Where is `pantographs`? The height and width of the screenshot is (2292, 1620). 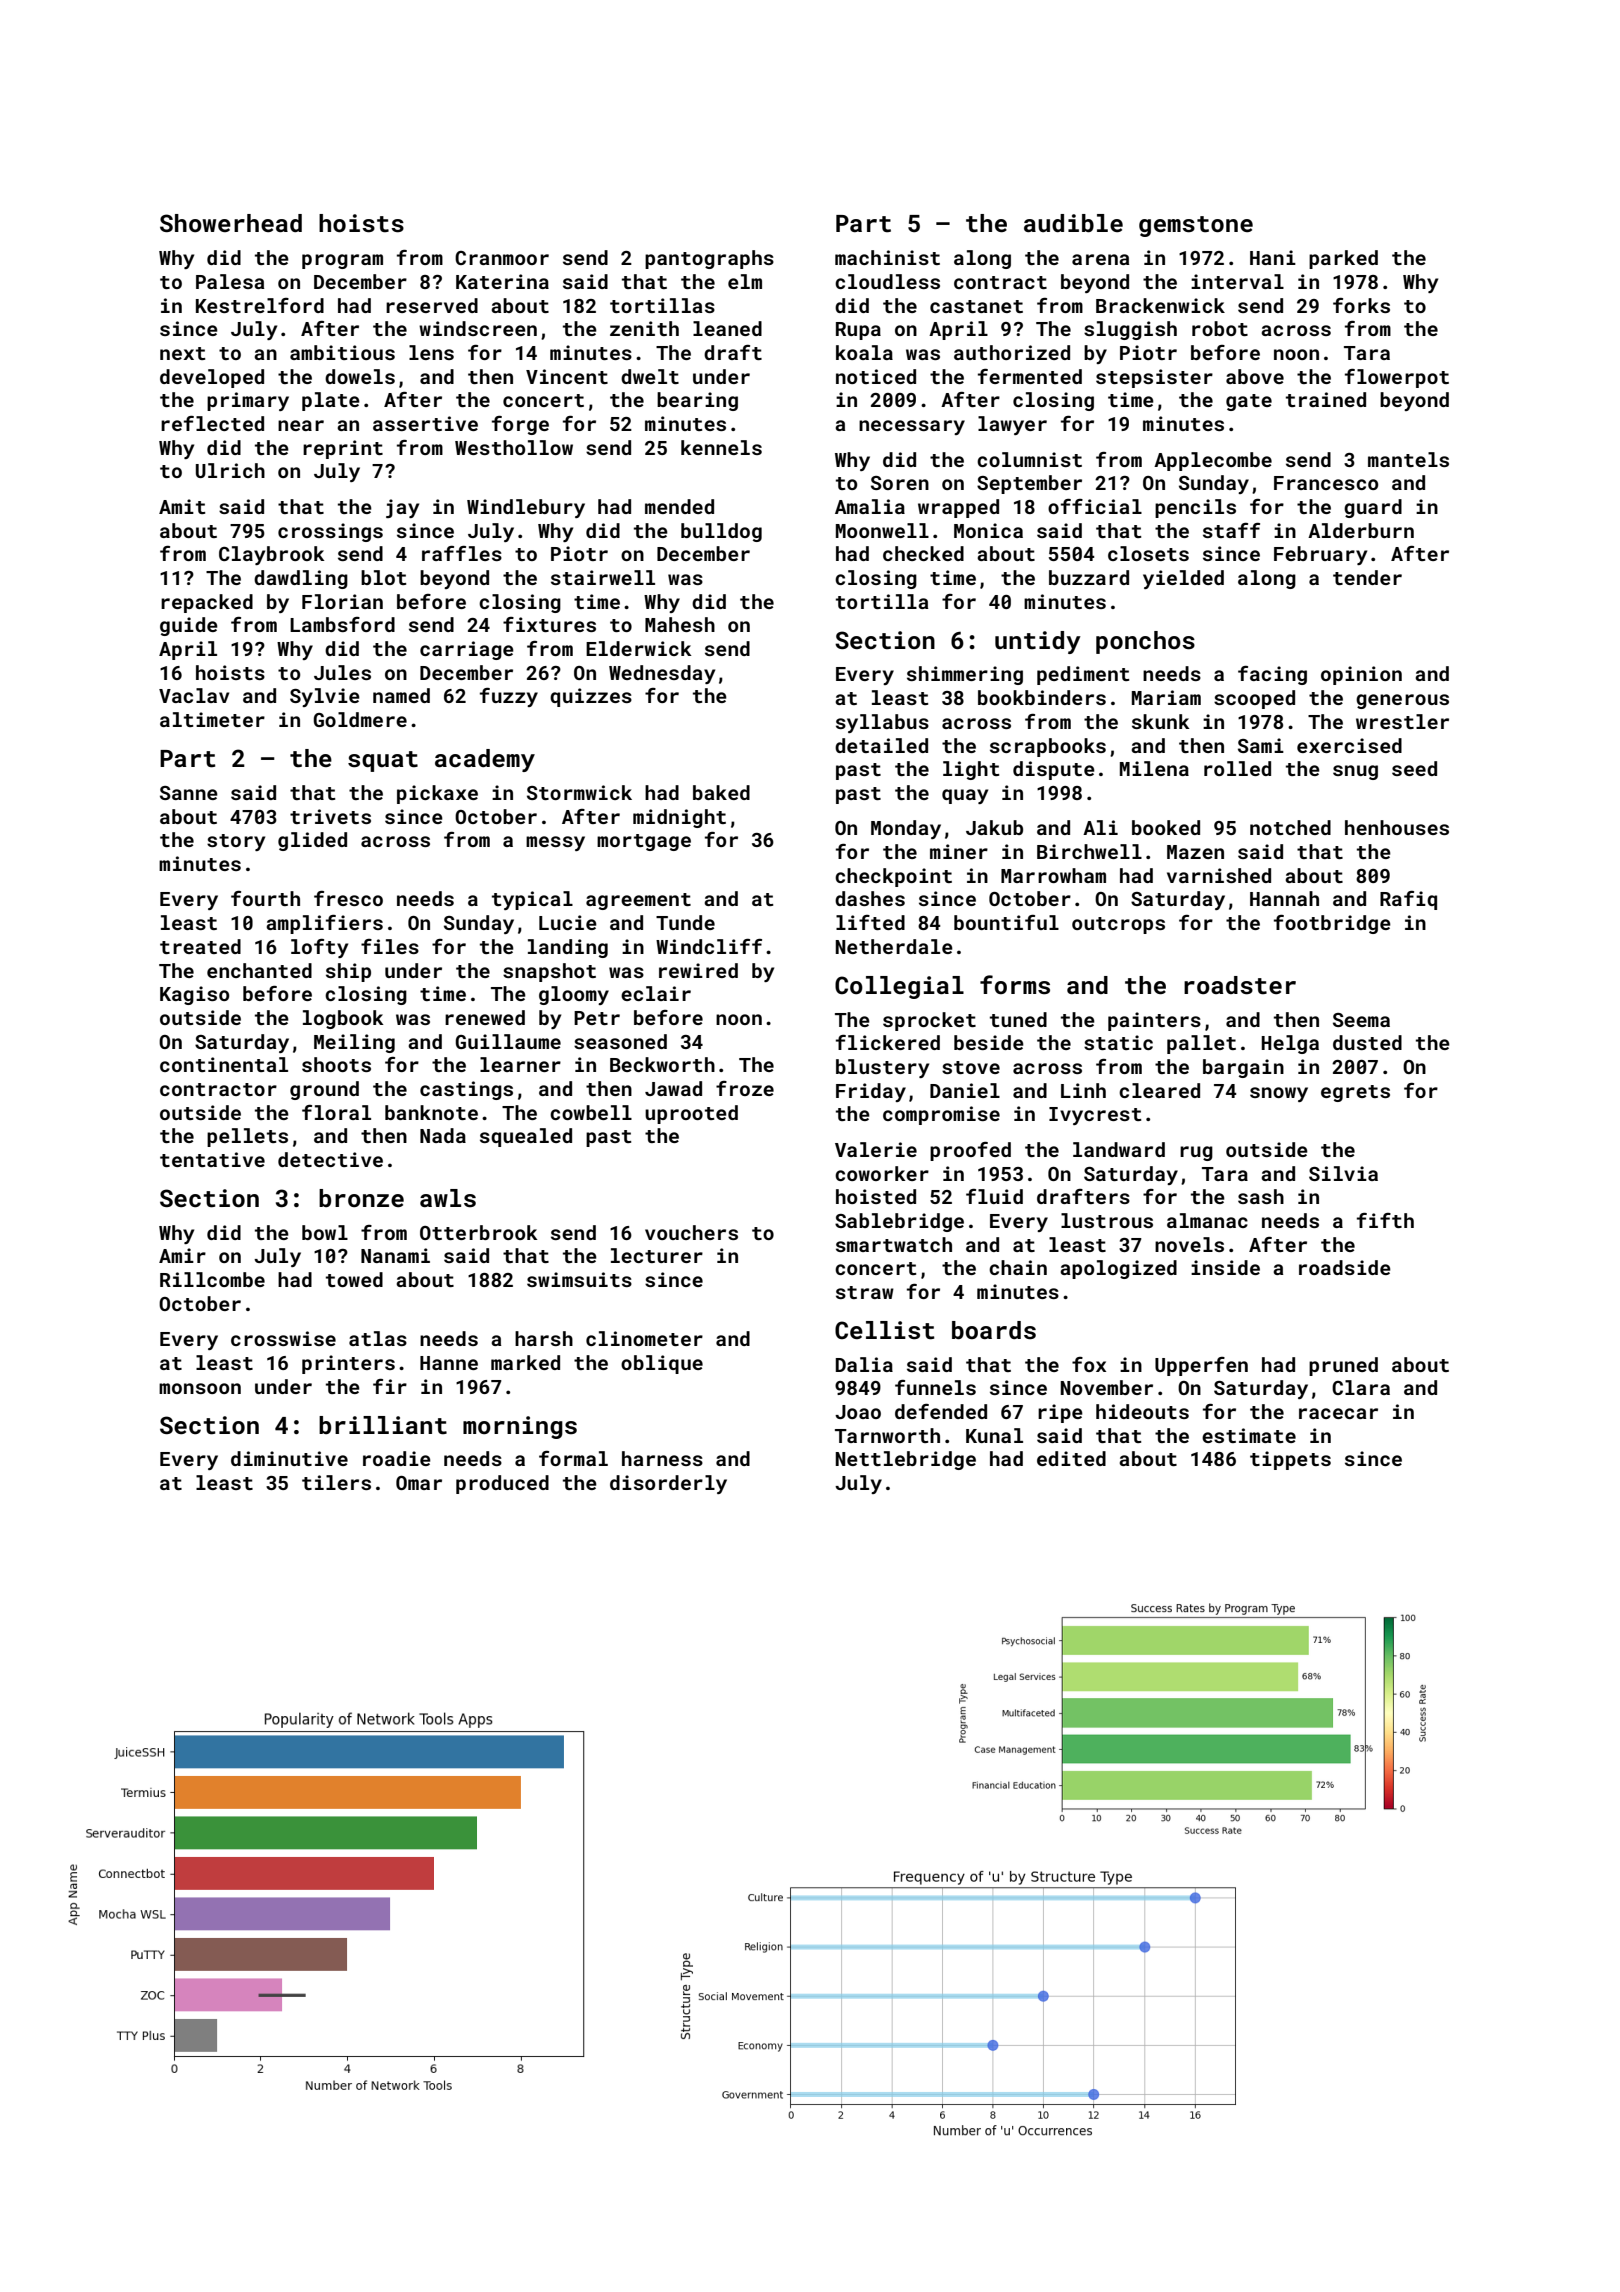
pantographs is located at coordinates (709, 259).
